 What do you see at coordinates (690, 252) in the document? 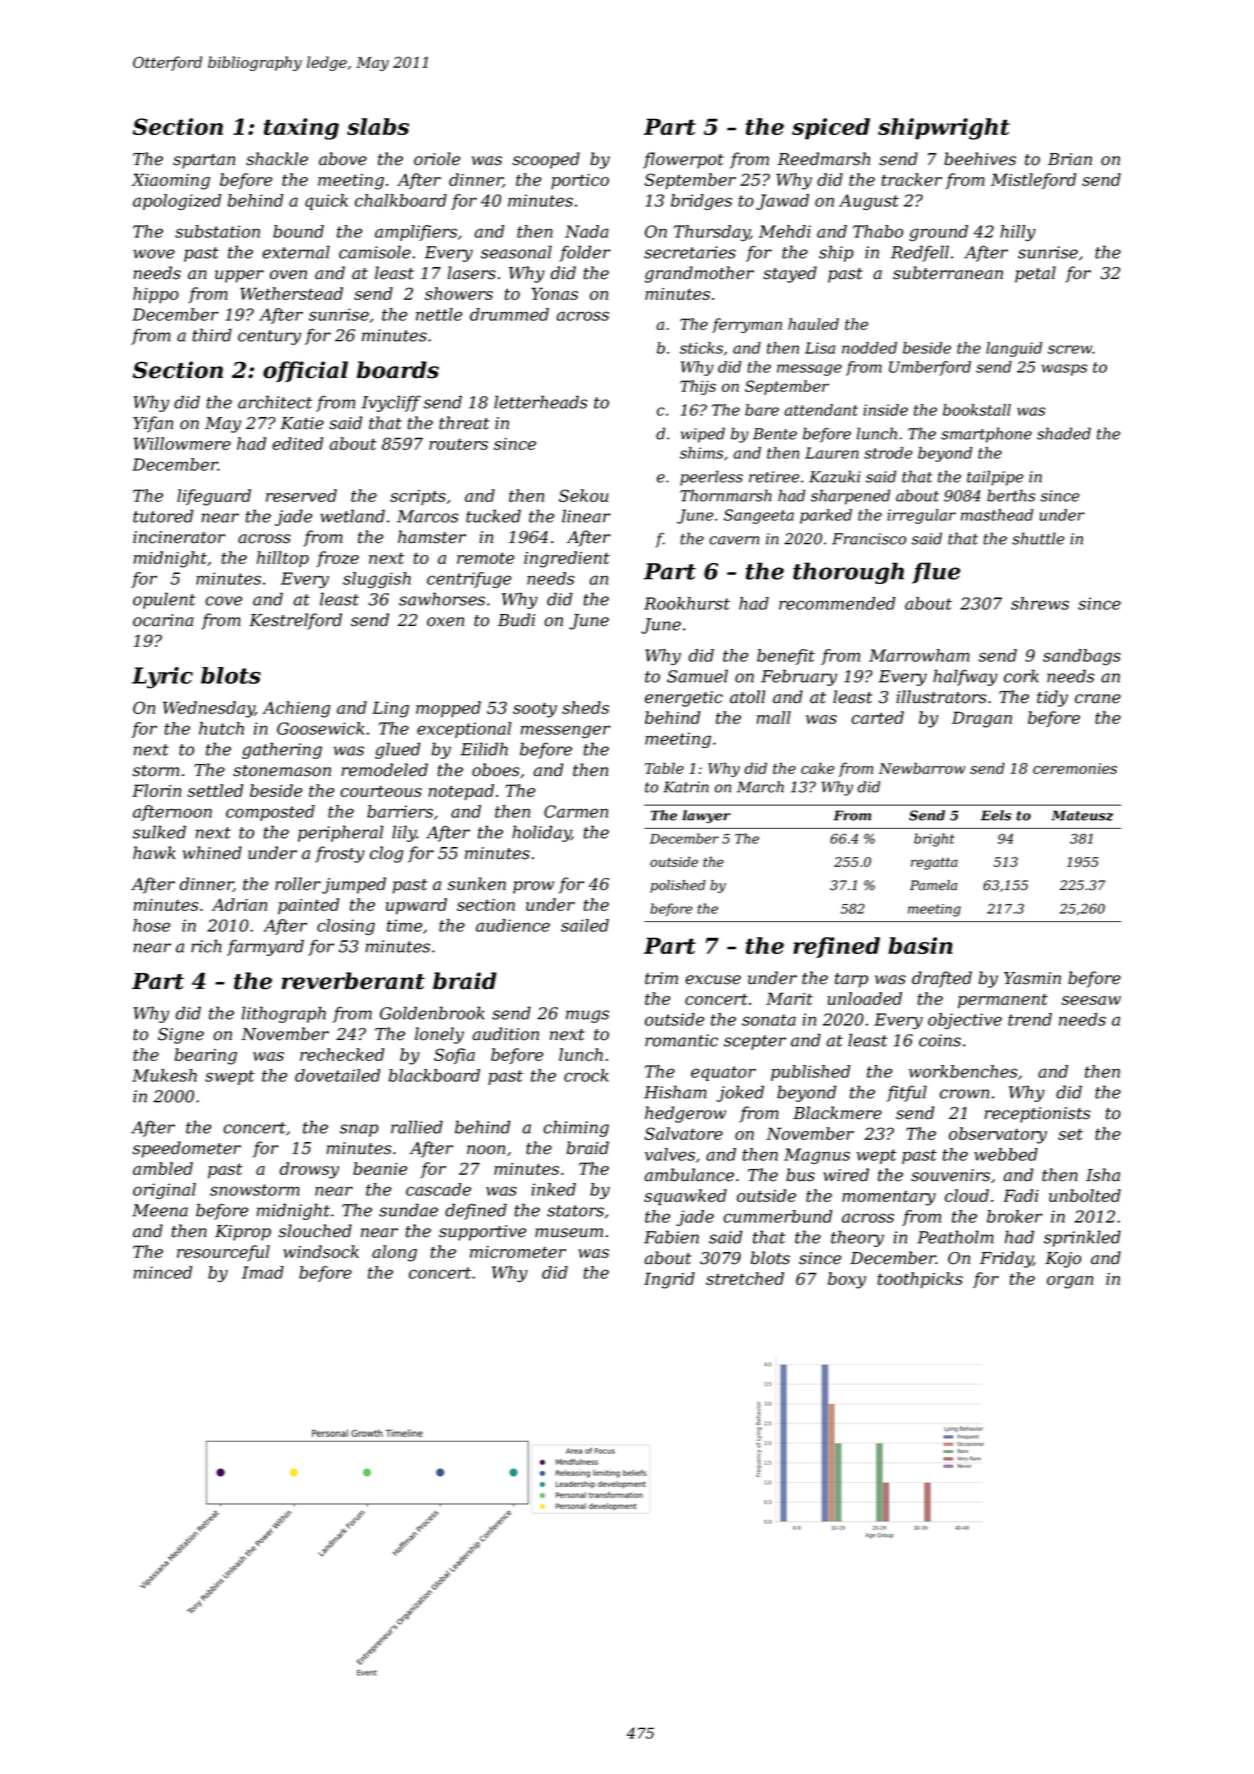
I see `secretaries` at bounding box center [690, 252].
